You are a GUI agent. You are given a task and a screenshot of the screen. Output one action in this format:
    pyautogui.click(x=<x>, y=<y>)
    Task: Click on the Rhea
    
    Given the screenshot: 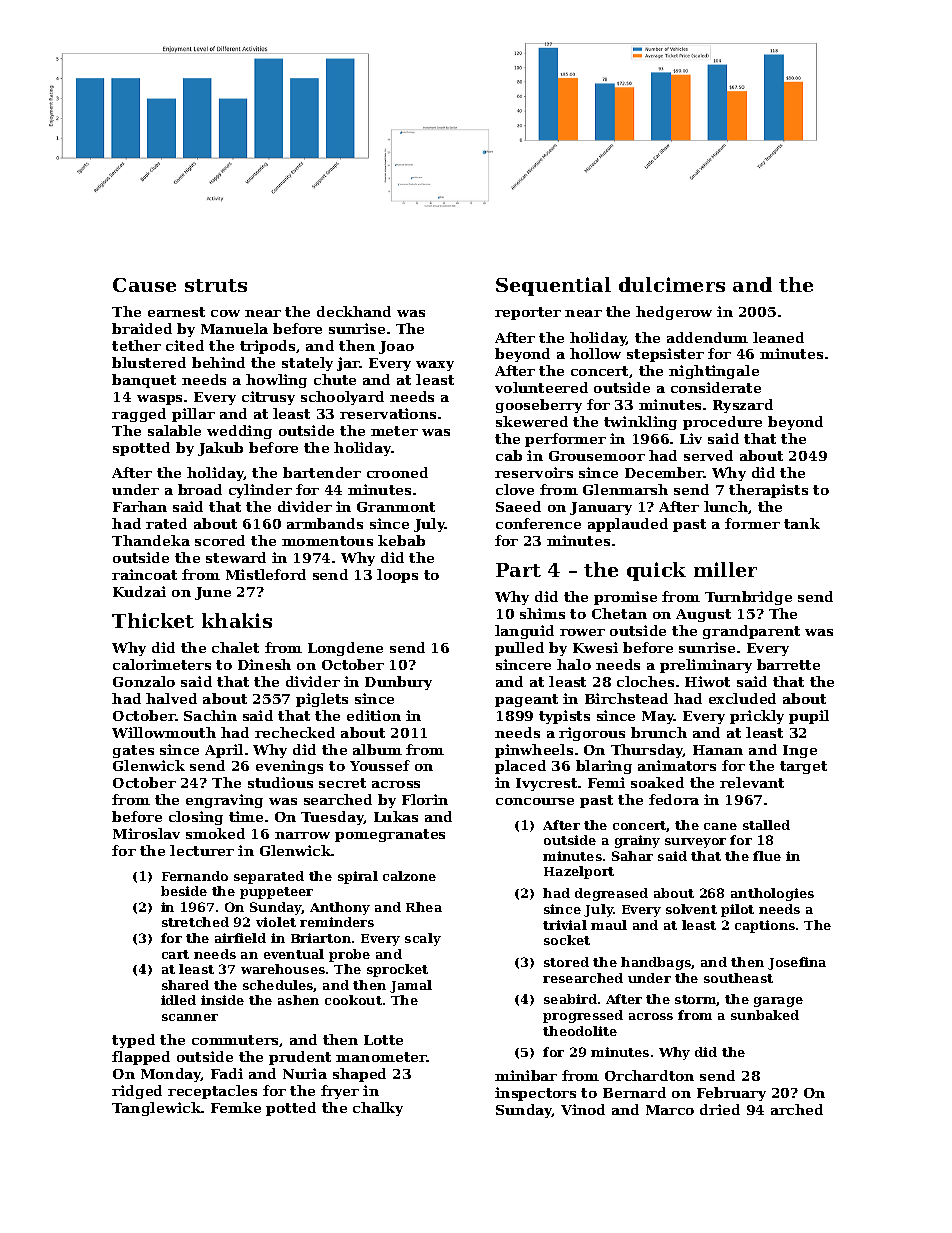 What is the action you would take?
    pyautogui.click(x=424, y=907)
